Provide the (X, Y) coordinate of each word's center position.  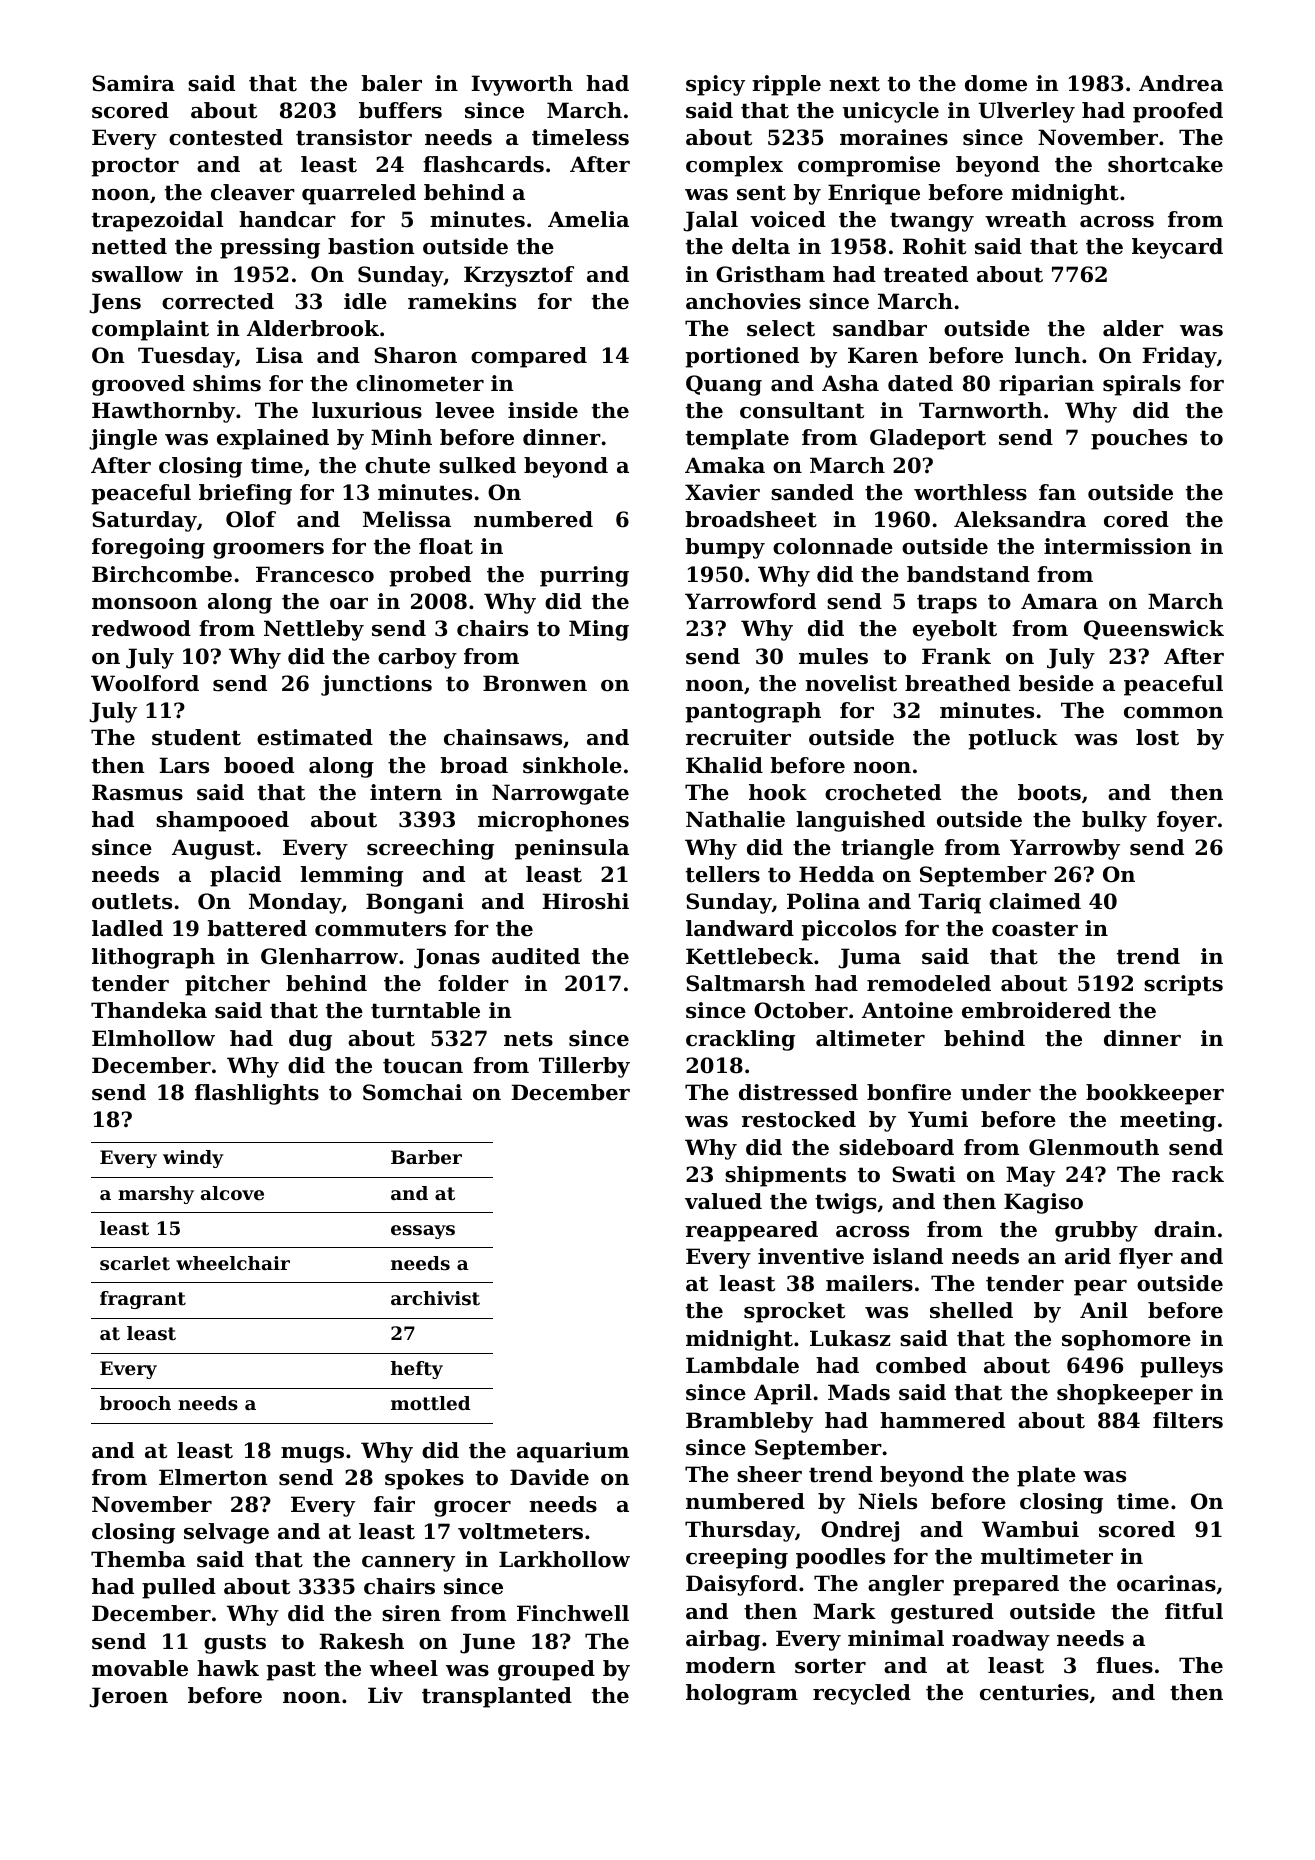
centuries (1034, 1692)
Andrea (1181, 83)
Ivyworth (522, 85)
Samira (133, 83)
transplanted (497, 1697)
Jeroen (128, 1697)
